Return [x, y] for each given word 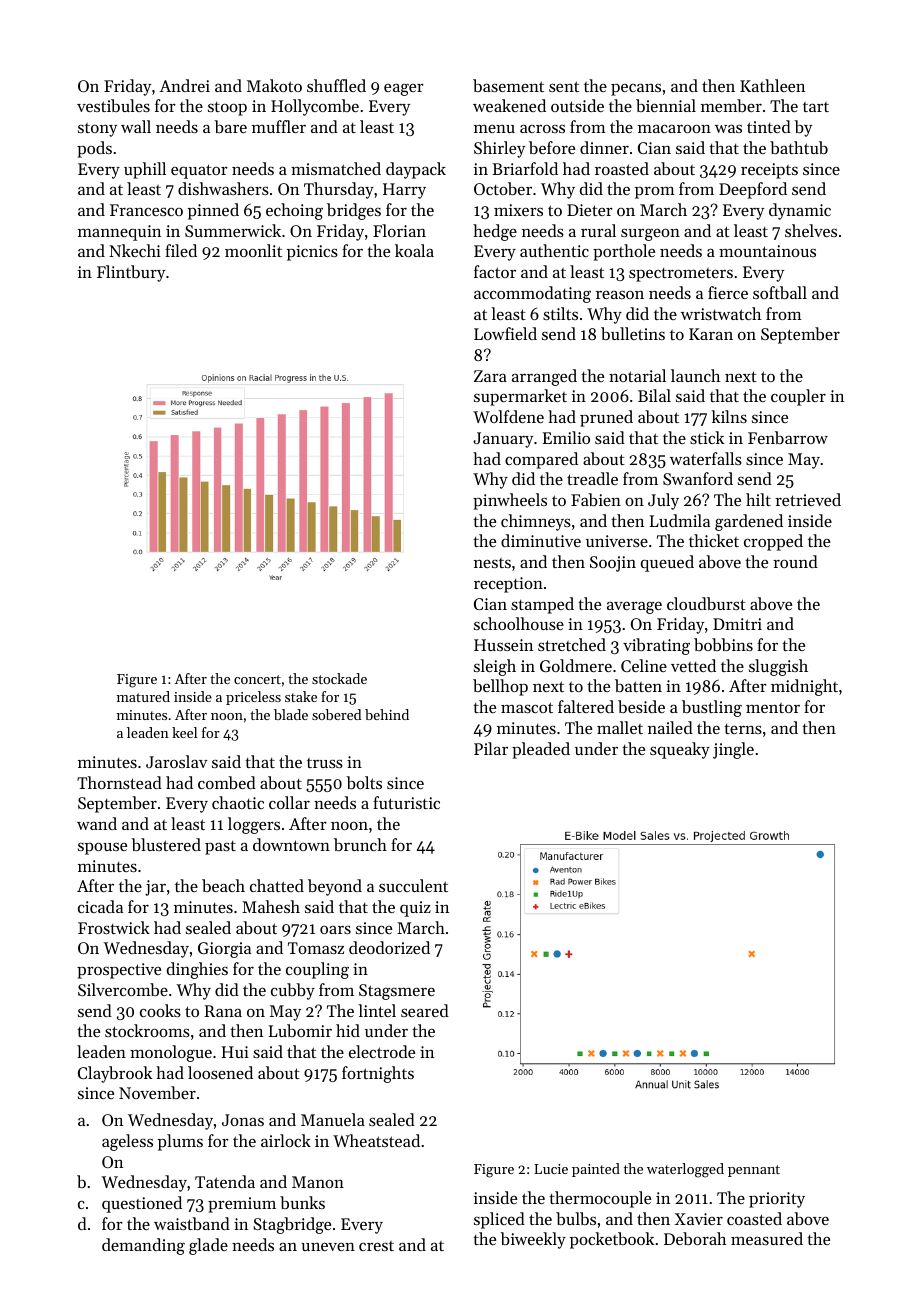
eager [404, 90]
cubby [293, 991]
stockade [339, 678]
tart [816, 107]
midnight [804, 687]
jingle [733, 750]
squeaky [680, 750]
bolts [364, 782]
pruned [606, 418]
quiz [415, 909]
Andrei [184, 85]
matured [143, 696]
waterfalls [706, 458]
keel [184, 732]
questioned [142, 1204]
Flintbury [131, 273]
